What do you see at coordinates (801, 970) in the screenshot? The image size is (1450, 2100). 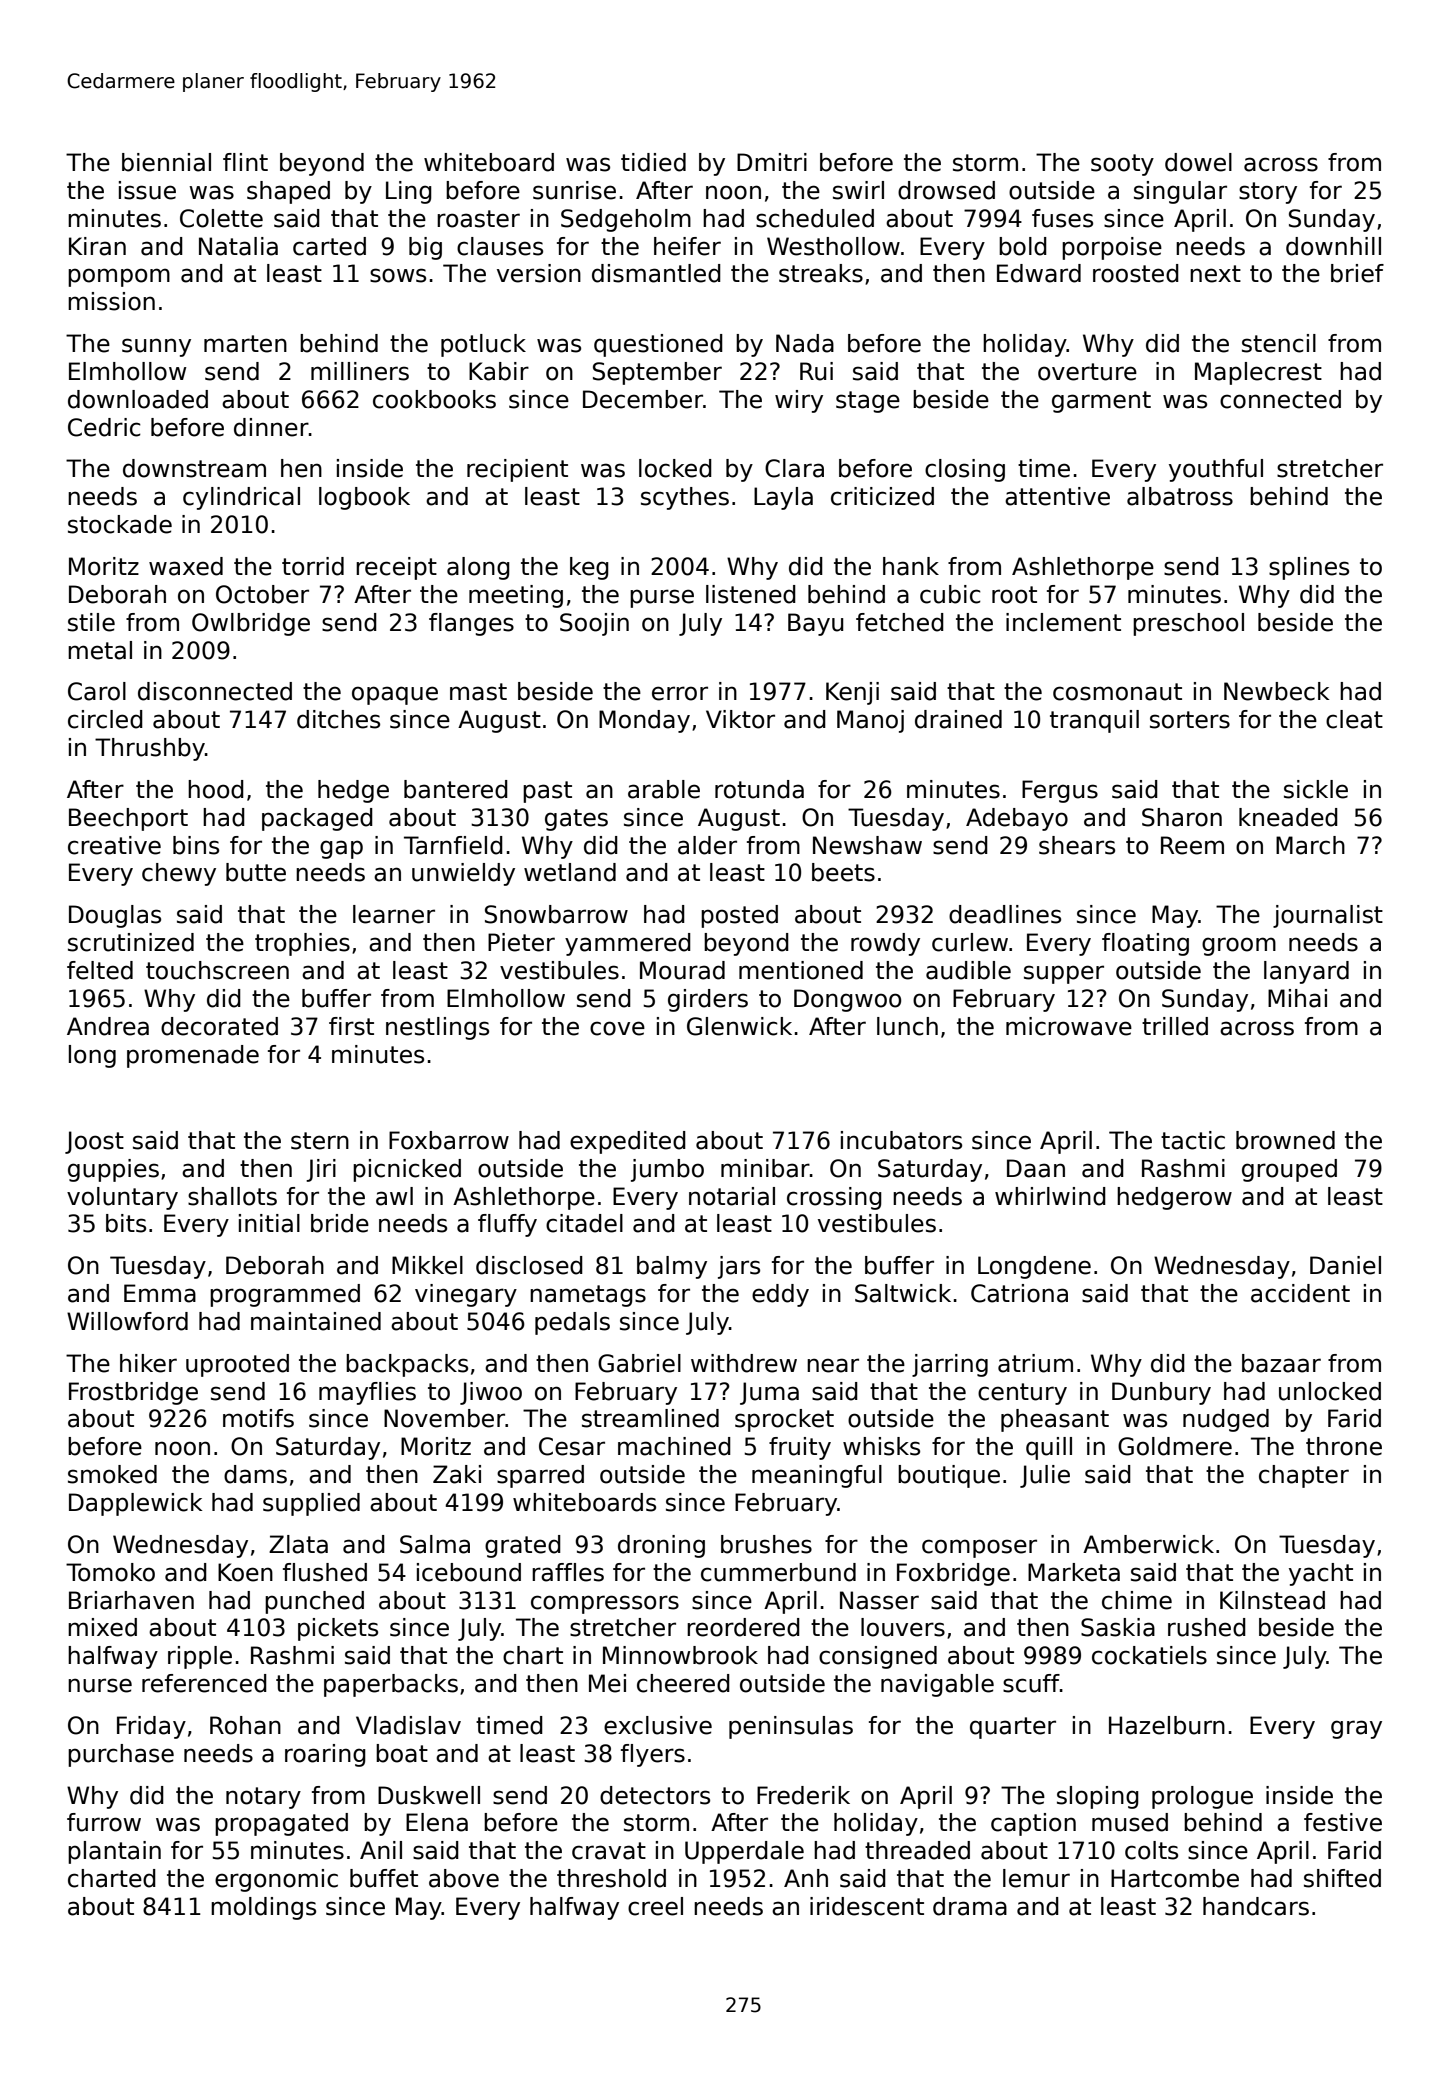 I see `mentioned` at bounding box center [801, 970].
